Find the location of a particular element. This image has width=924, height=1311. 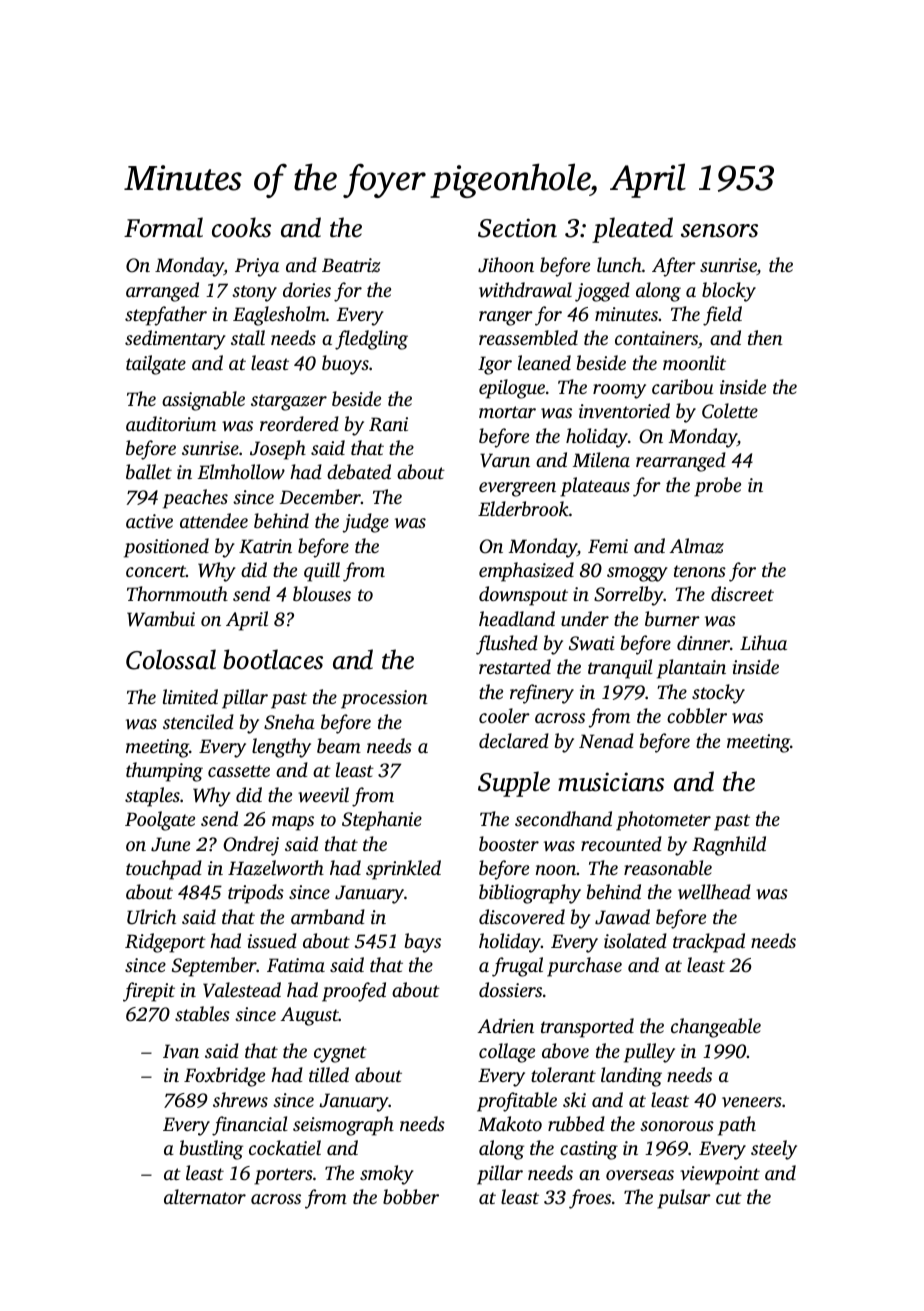

Elderbrook is located at coordinates (523, 508).
